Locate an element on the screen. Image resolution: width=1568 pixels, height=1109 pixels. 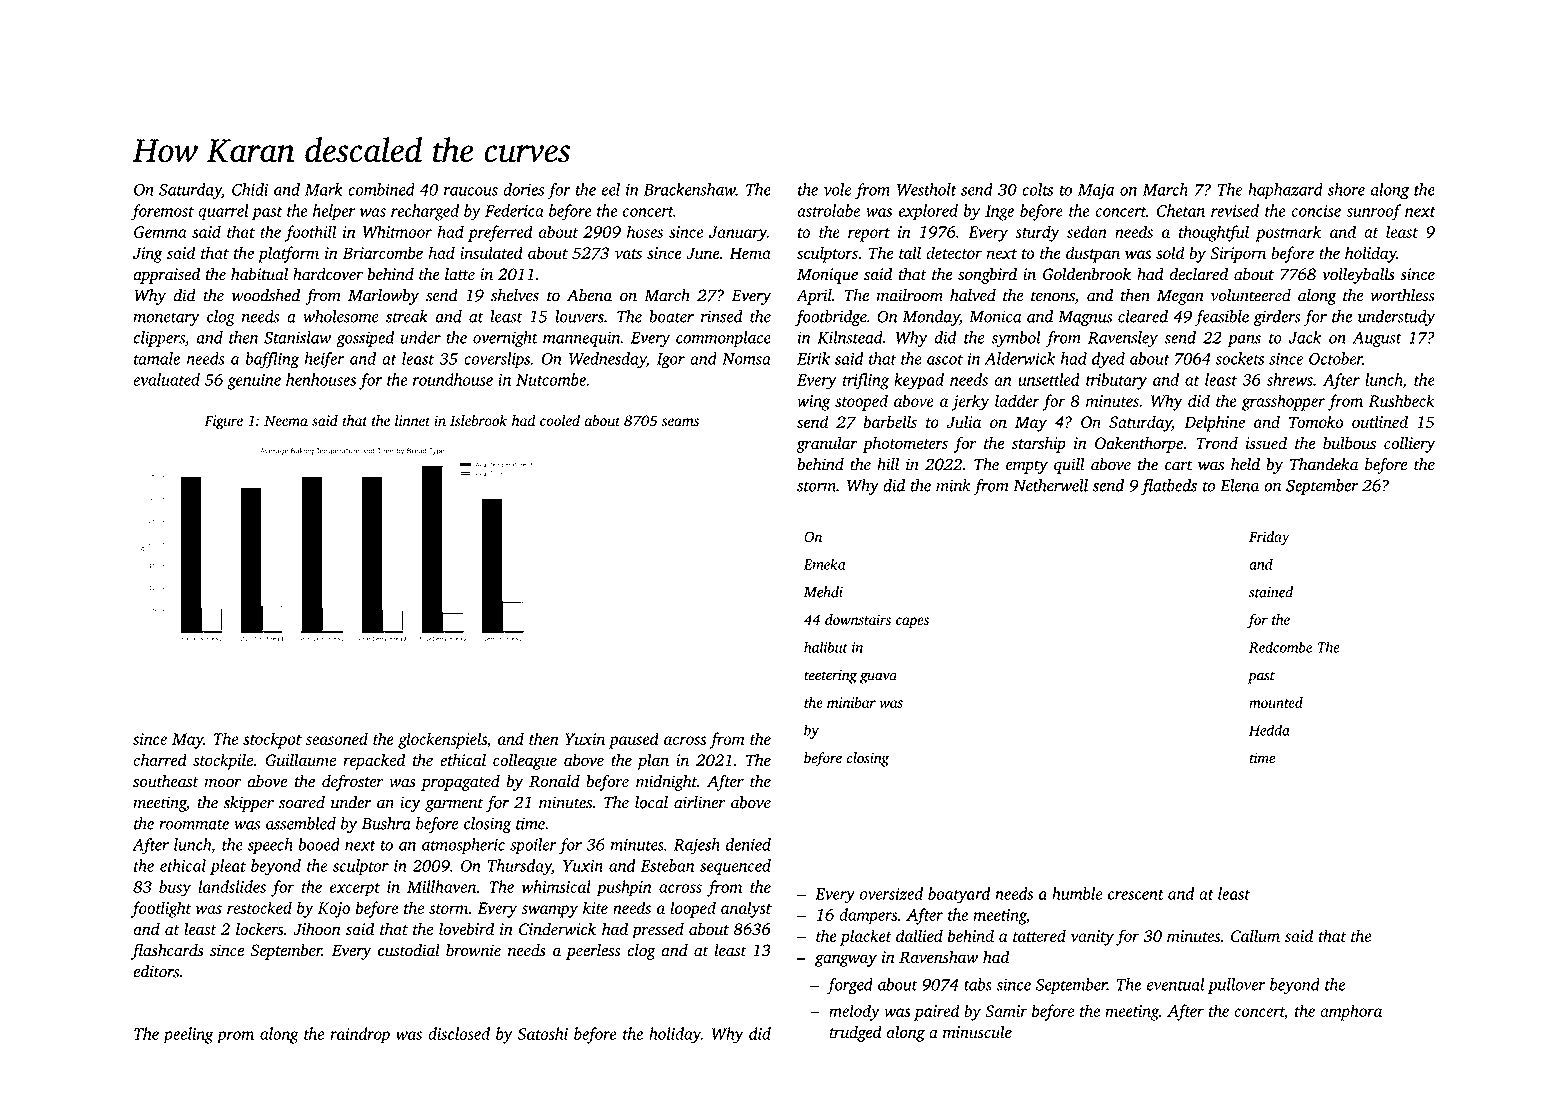
forged is located at coordinates (850, 986).
